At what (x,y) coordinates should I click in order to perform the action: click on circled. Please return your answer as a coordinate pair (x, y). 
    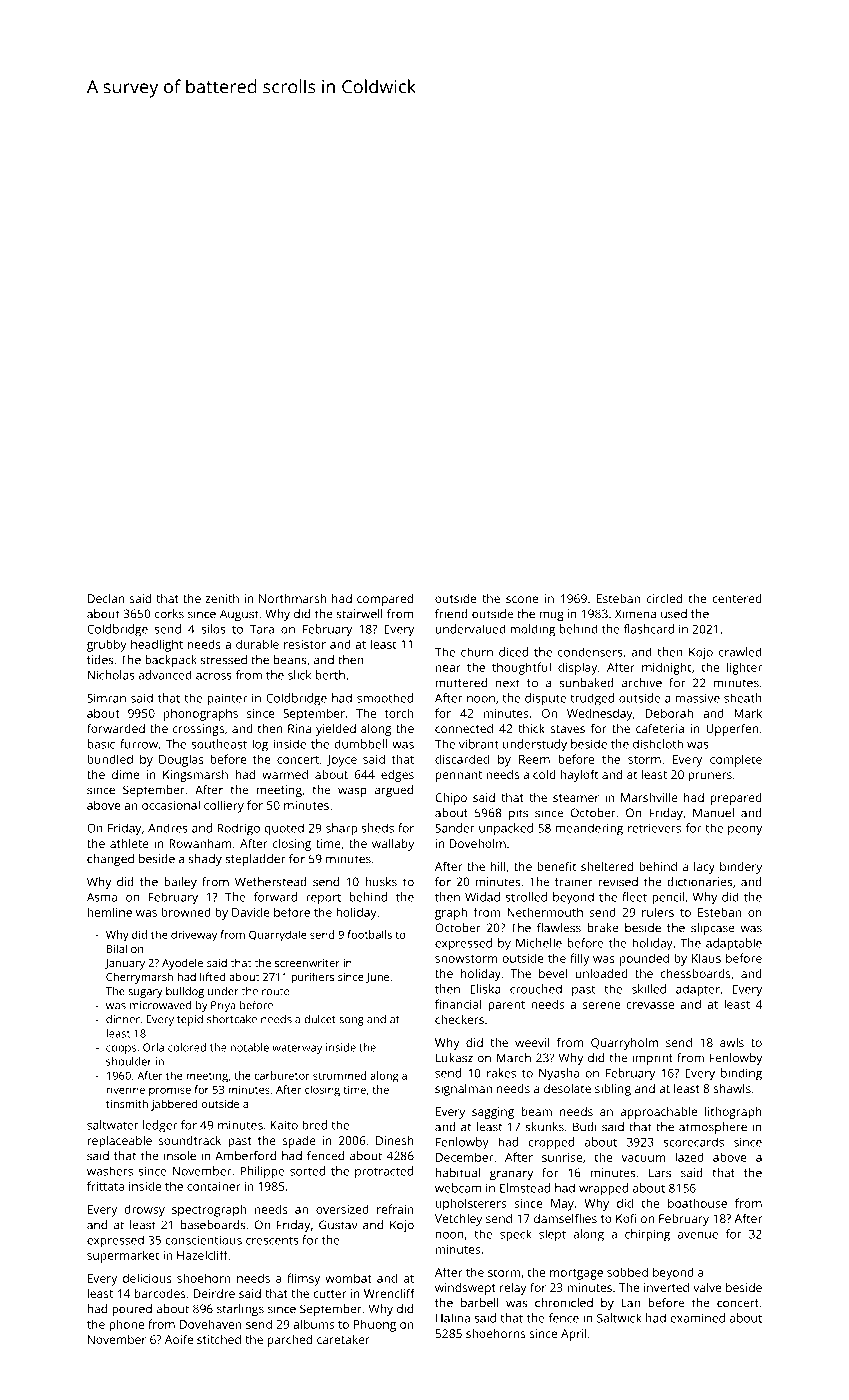
    Looking at the image, I should click on (664, 598).
